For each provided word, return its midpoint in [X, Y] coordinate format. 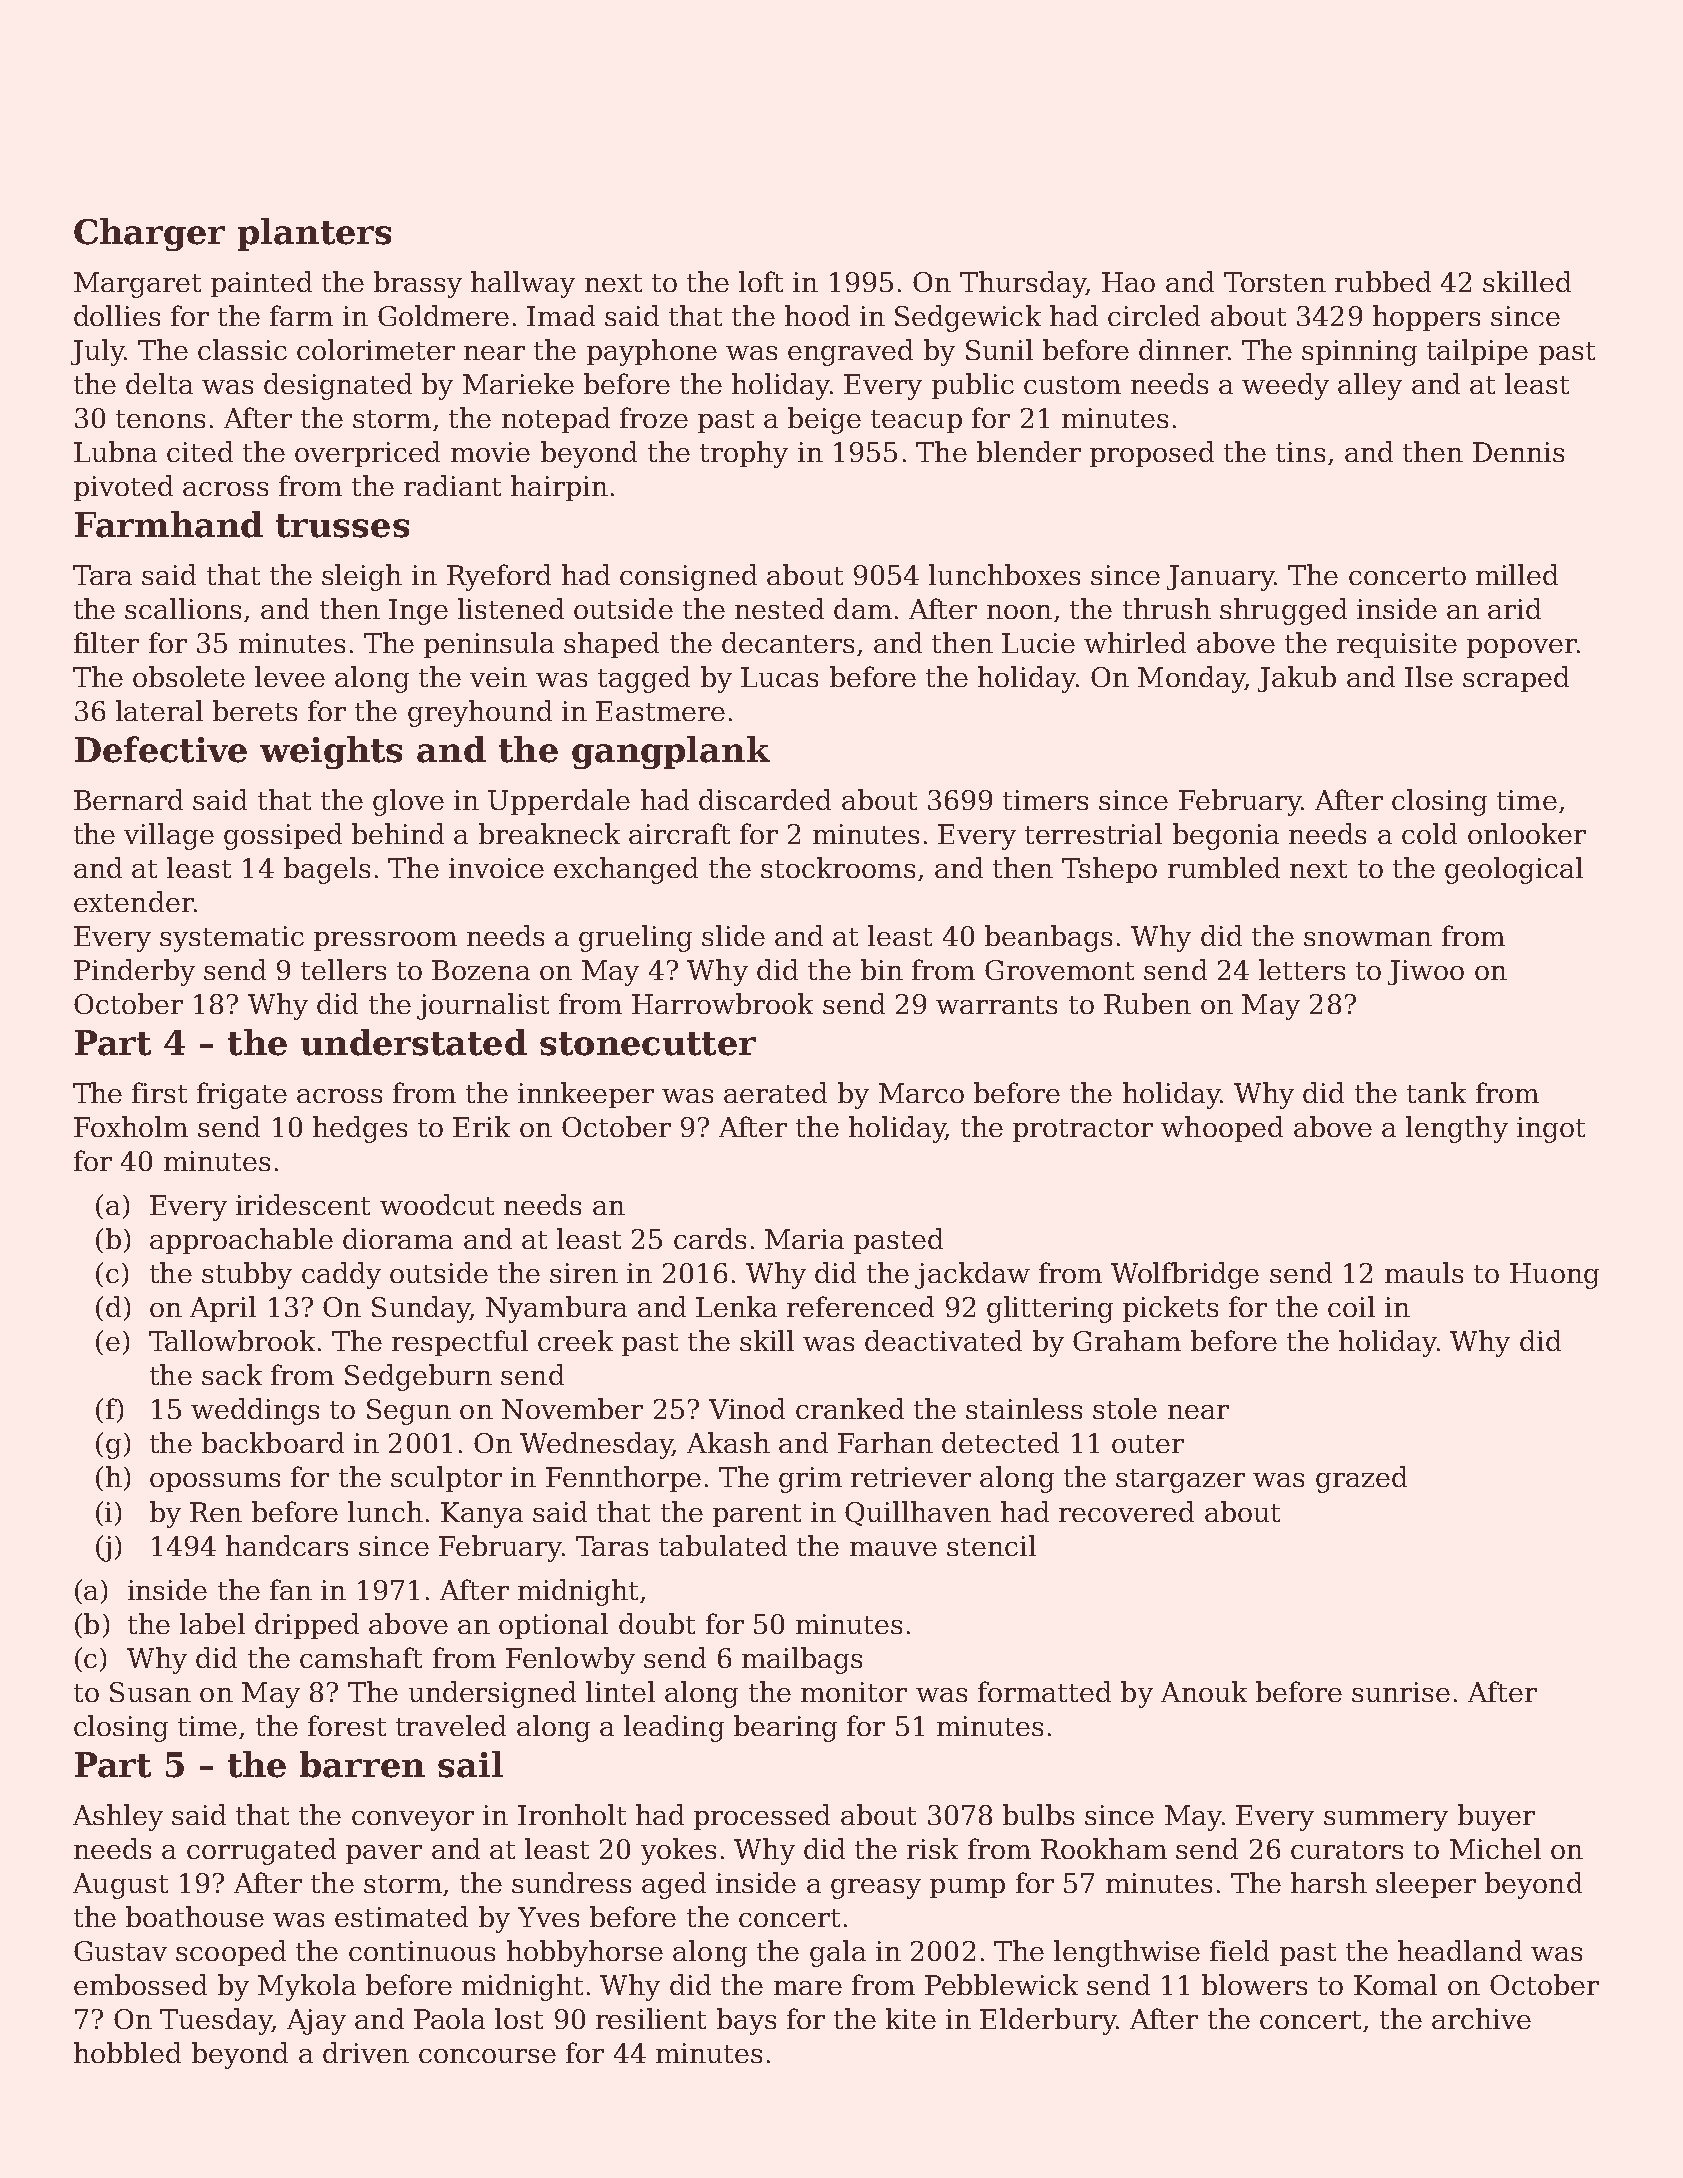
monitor [854, 1692]
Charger [149, 234]
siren [584, 1273]
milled [1517, 574]
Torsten [1275, 282]
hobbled [127, 2052]
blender [1029, 451]
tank [1436, 1092]
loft [761, 281]
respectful [460, 1343]
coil [1351, 1306]
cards [710, 1238]
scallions [183, 608]
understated [414, 1042]
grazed [1361, 1479]
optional [553, 1626]
